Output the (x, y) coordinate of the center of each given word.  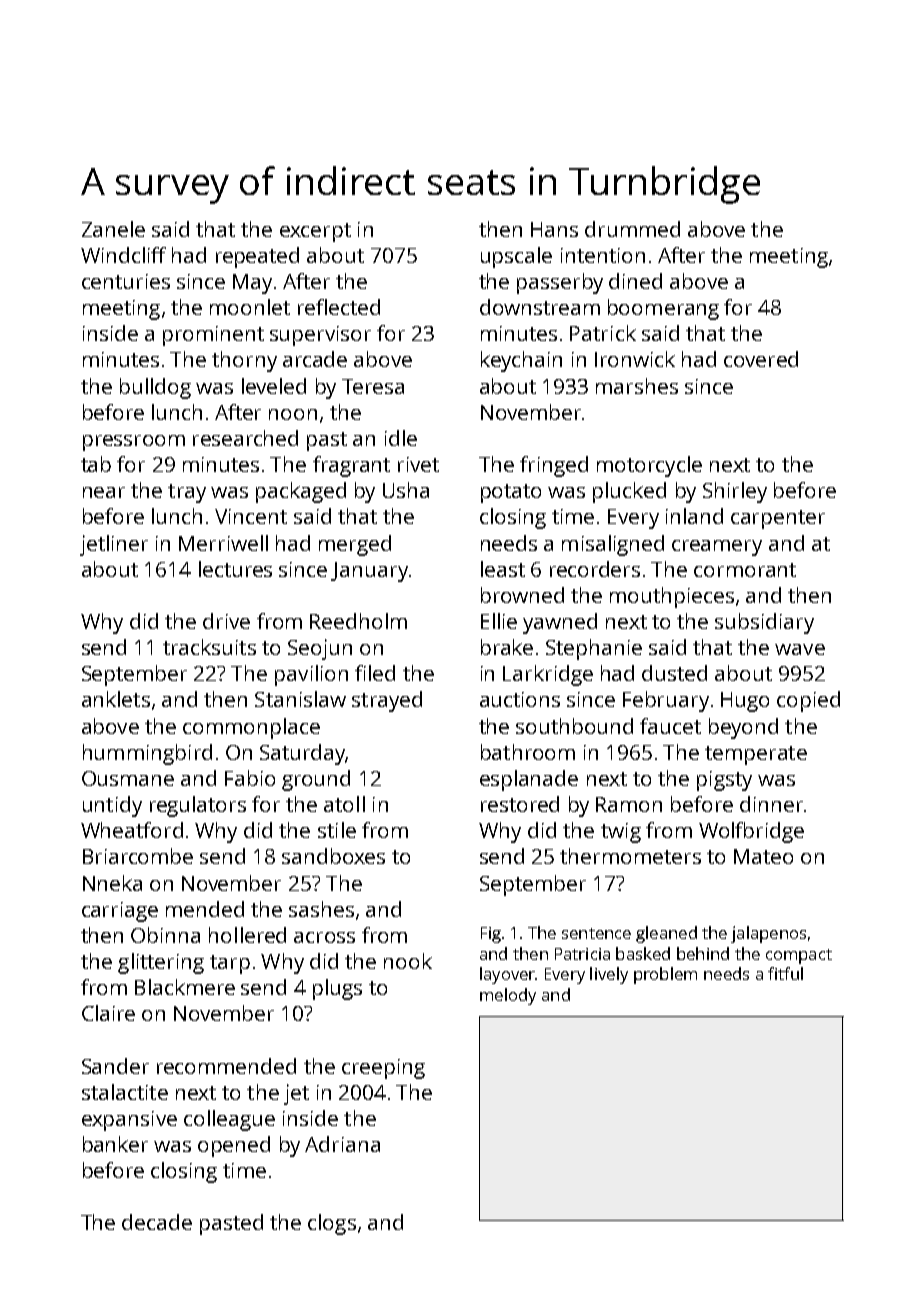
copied (808, 701)
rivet (418, 464)
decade (157, 1222)
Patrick (603, 333)
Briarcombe (138, 856)
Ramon (629, 804)
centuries (126, 281)
